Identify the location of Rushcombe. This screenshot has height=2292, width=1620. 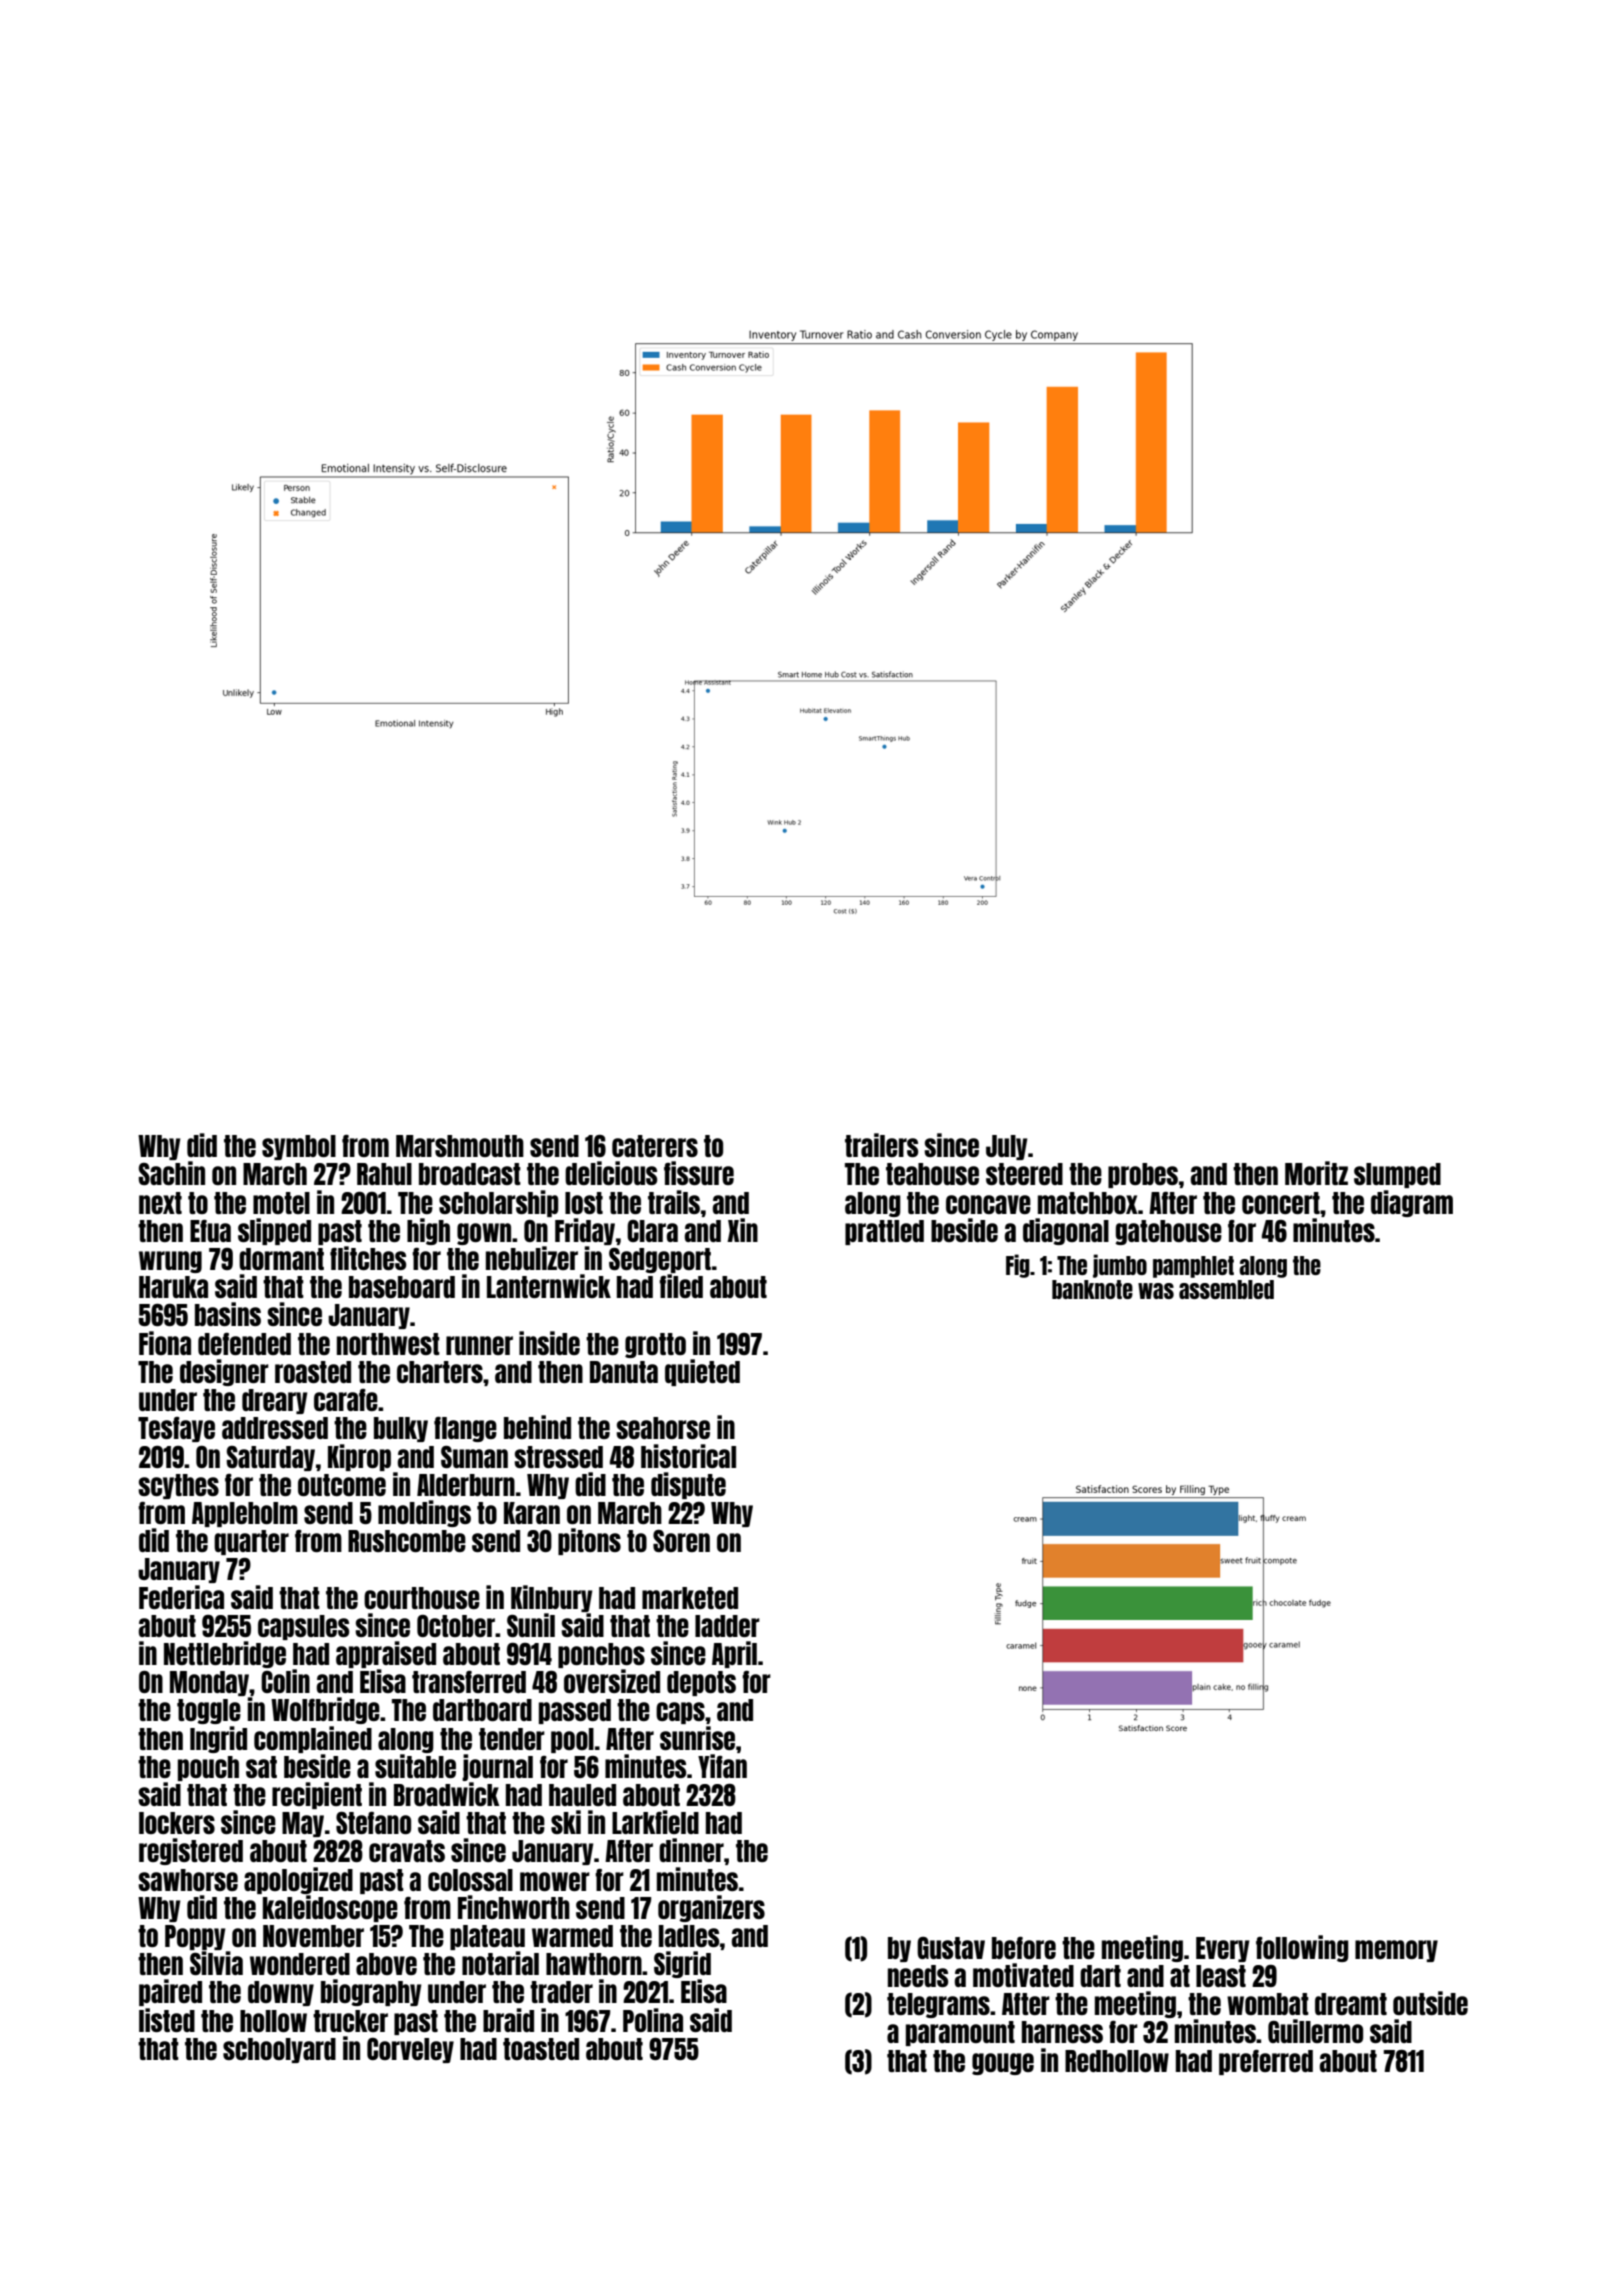
(407, 1541).
